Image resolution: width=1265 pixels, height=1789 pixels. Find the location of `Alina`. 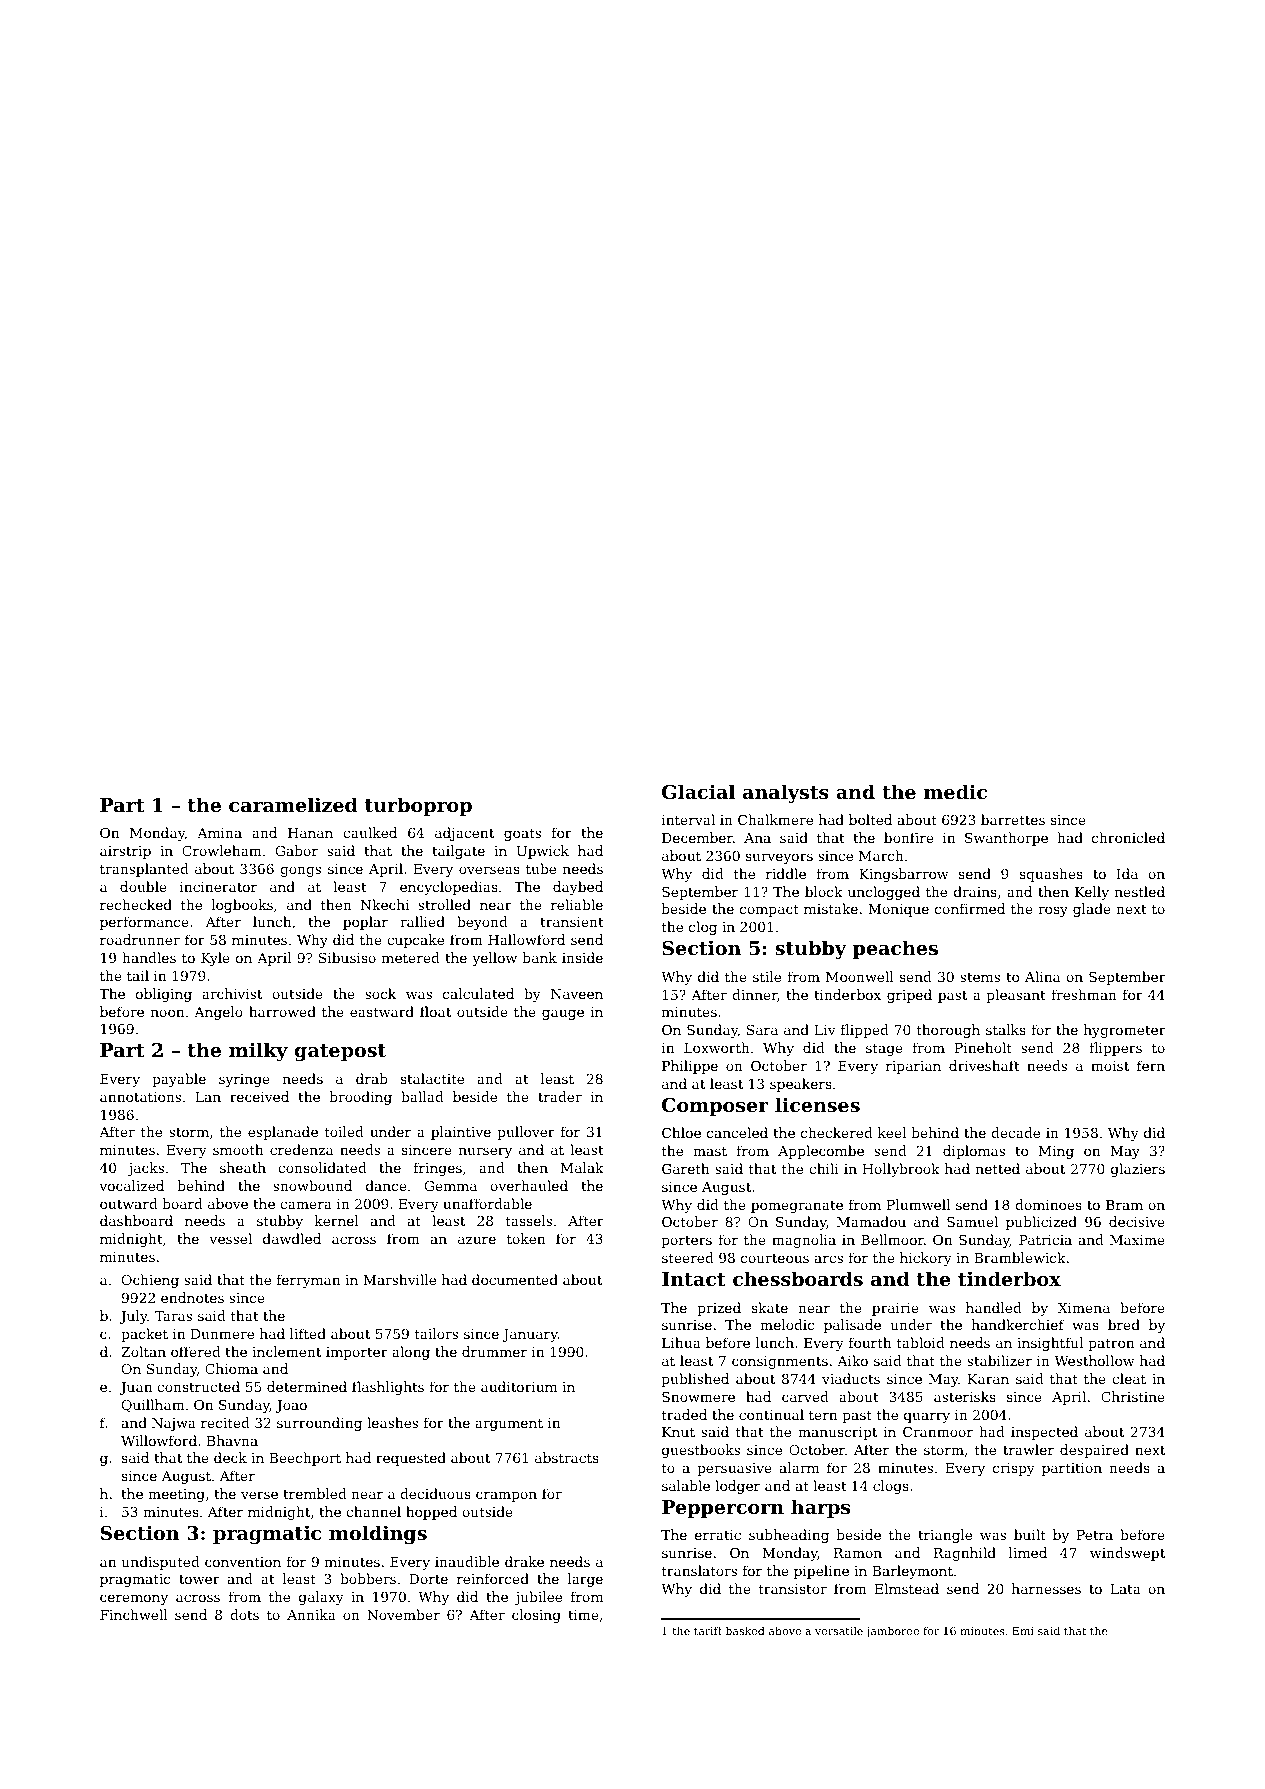

Alina is located at coordinates (1042, 976).
